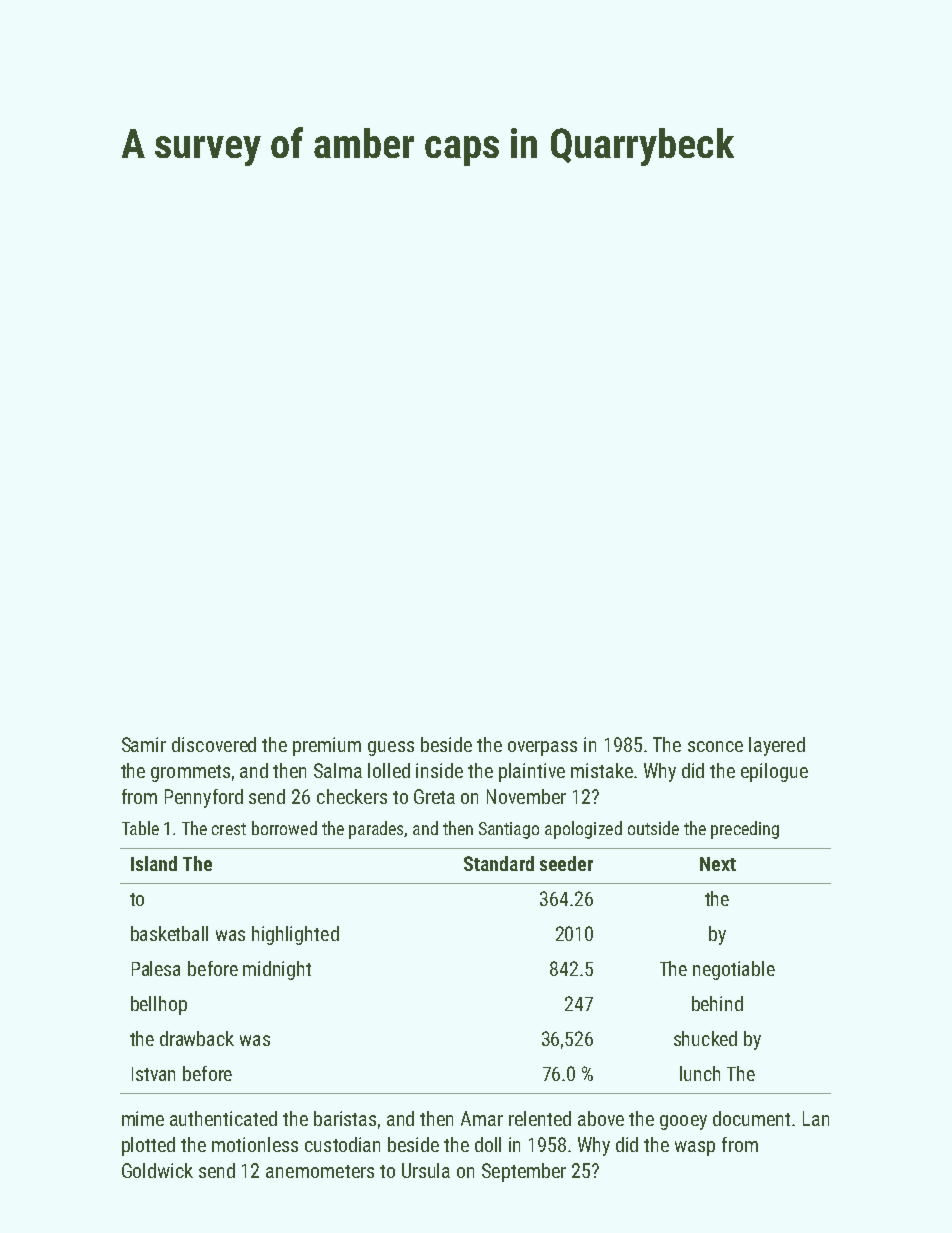 This screenshot has width=952, height=1233. What do you see at coordinates (156, 968) in the screenshot?
I see `Palesa` at bounding box center [156, 968].
